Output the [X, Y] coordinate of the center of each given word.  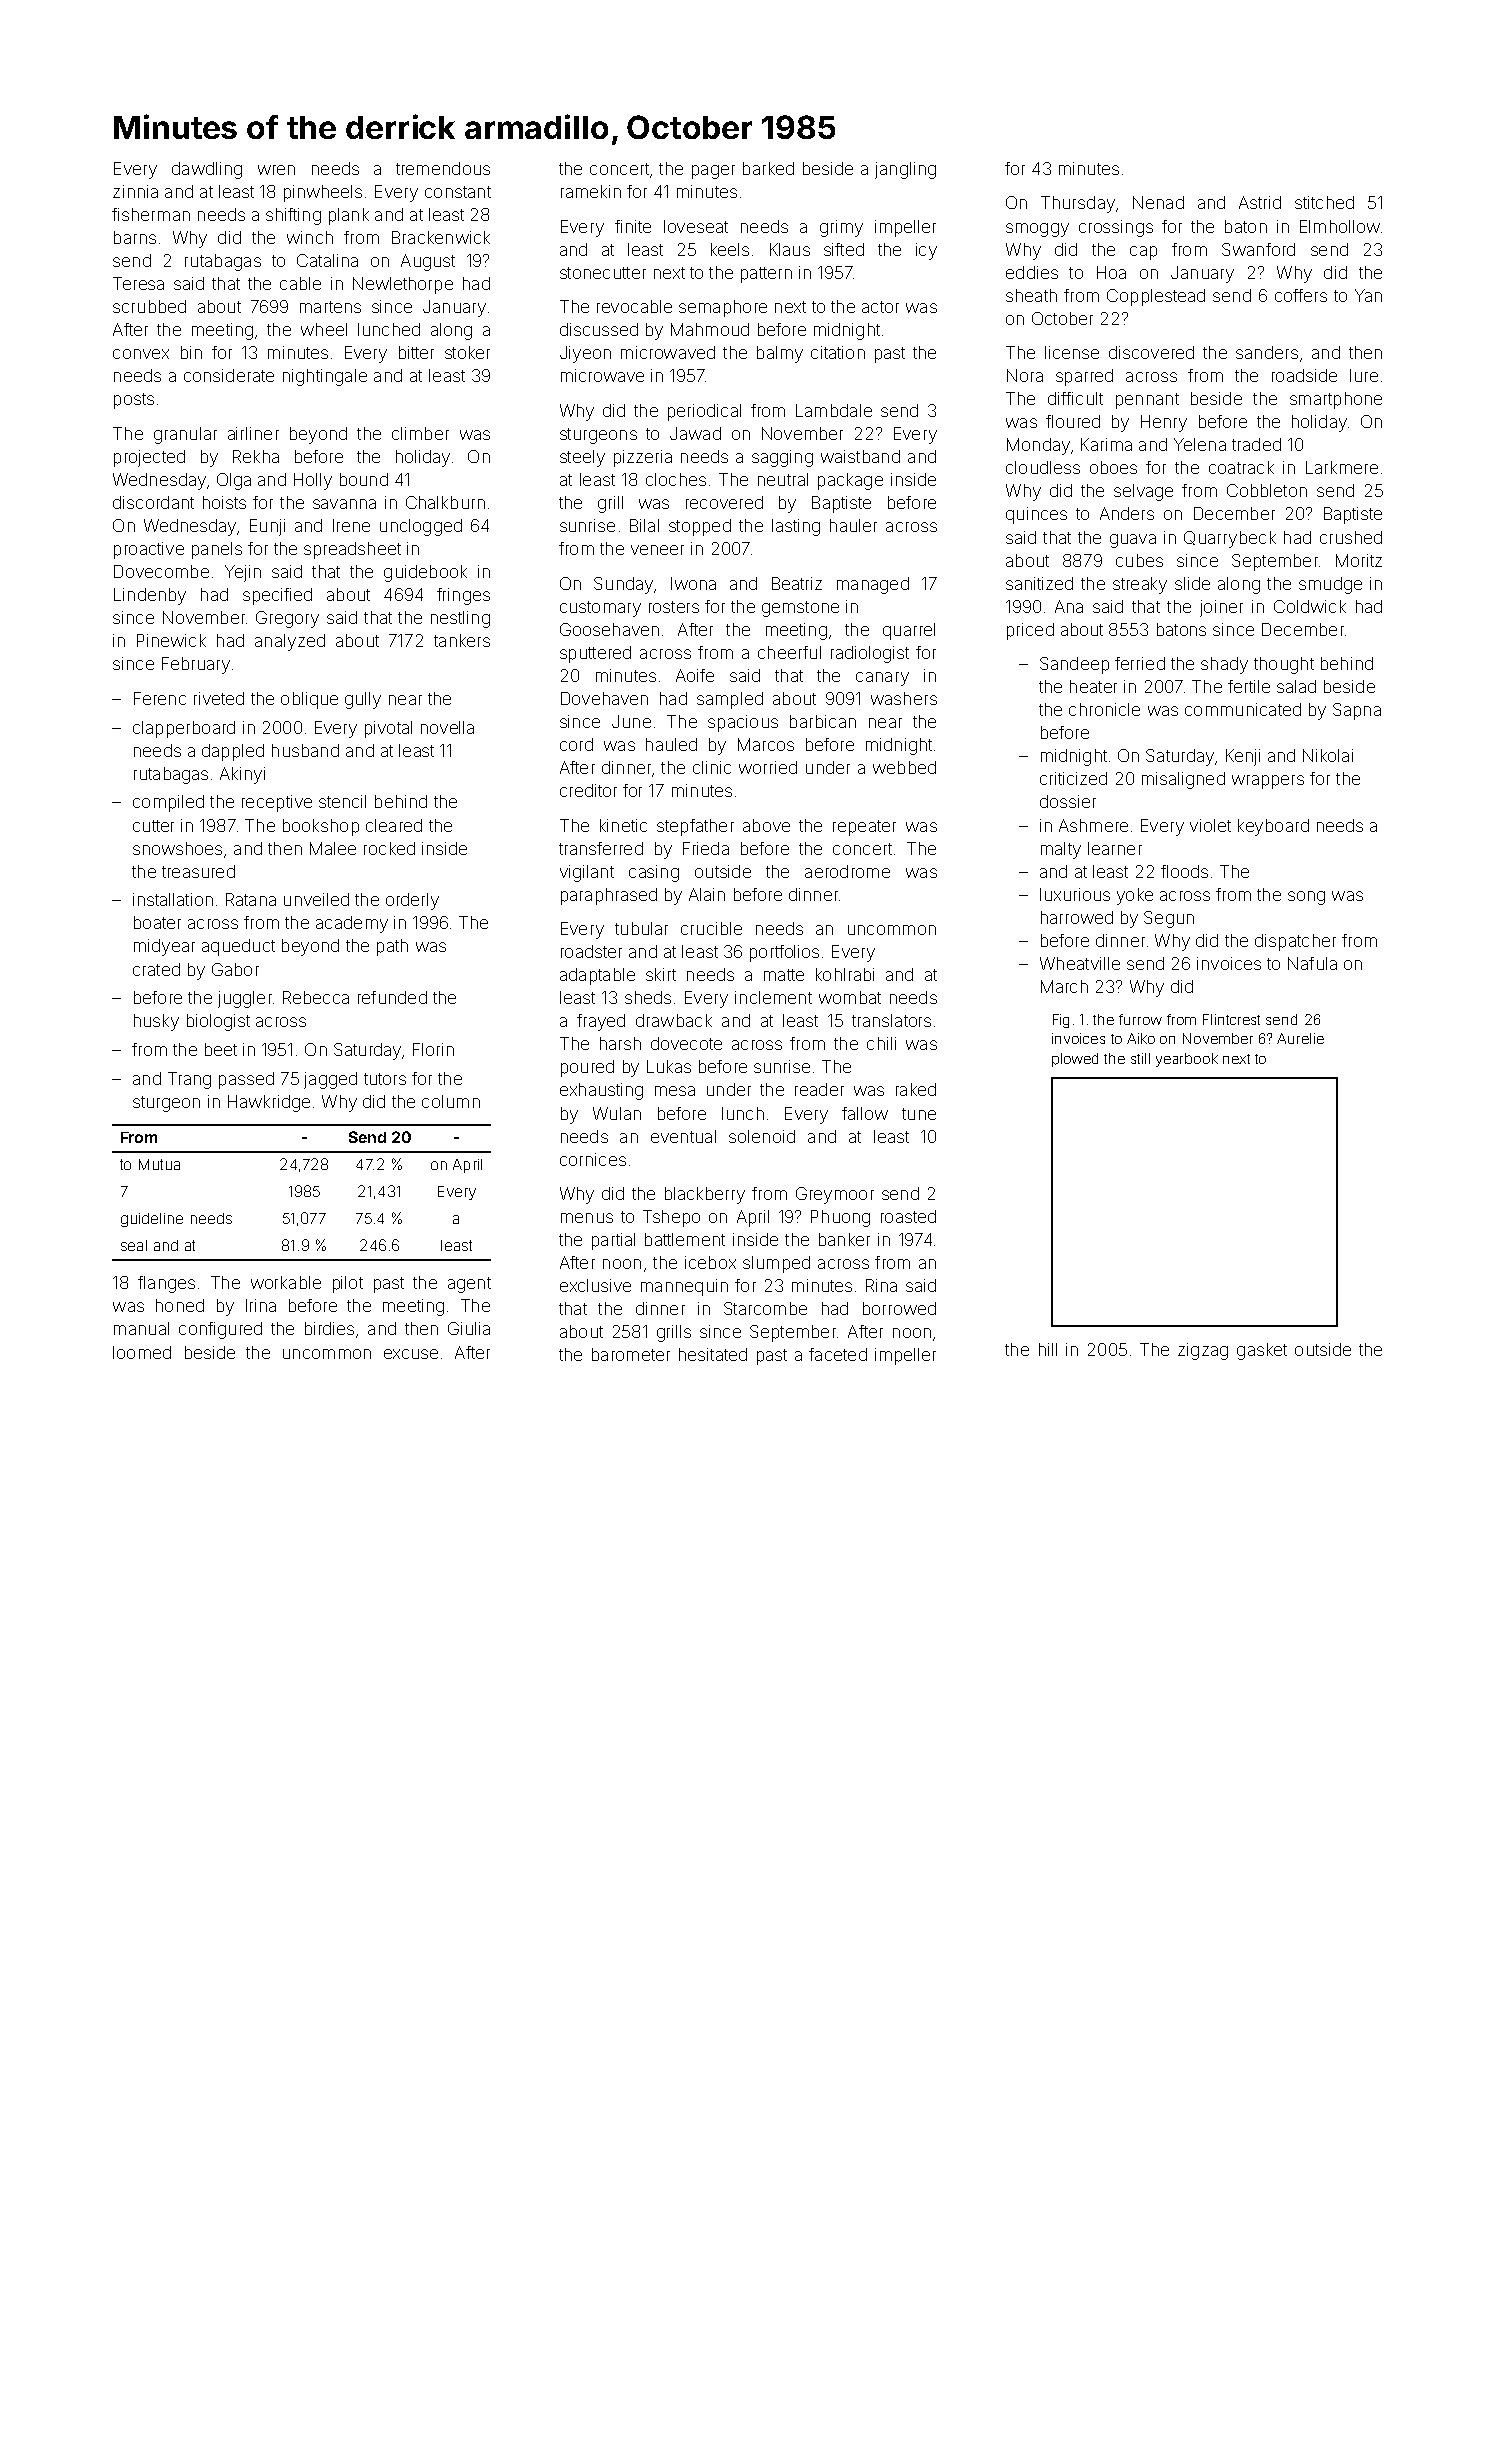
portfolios [784, 953]
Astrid [1260, 202]
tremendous [443, 168]
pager [713, 172]
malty [1061, 850]
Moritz [1359, 560]
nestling [460, 619]
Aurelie [1300, 1038]
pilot [348, 1284]
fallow [865, 1113]
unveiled [316, 899]
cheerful [789, 652]
